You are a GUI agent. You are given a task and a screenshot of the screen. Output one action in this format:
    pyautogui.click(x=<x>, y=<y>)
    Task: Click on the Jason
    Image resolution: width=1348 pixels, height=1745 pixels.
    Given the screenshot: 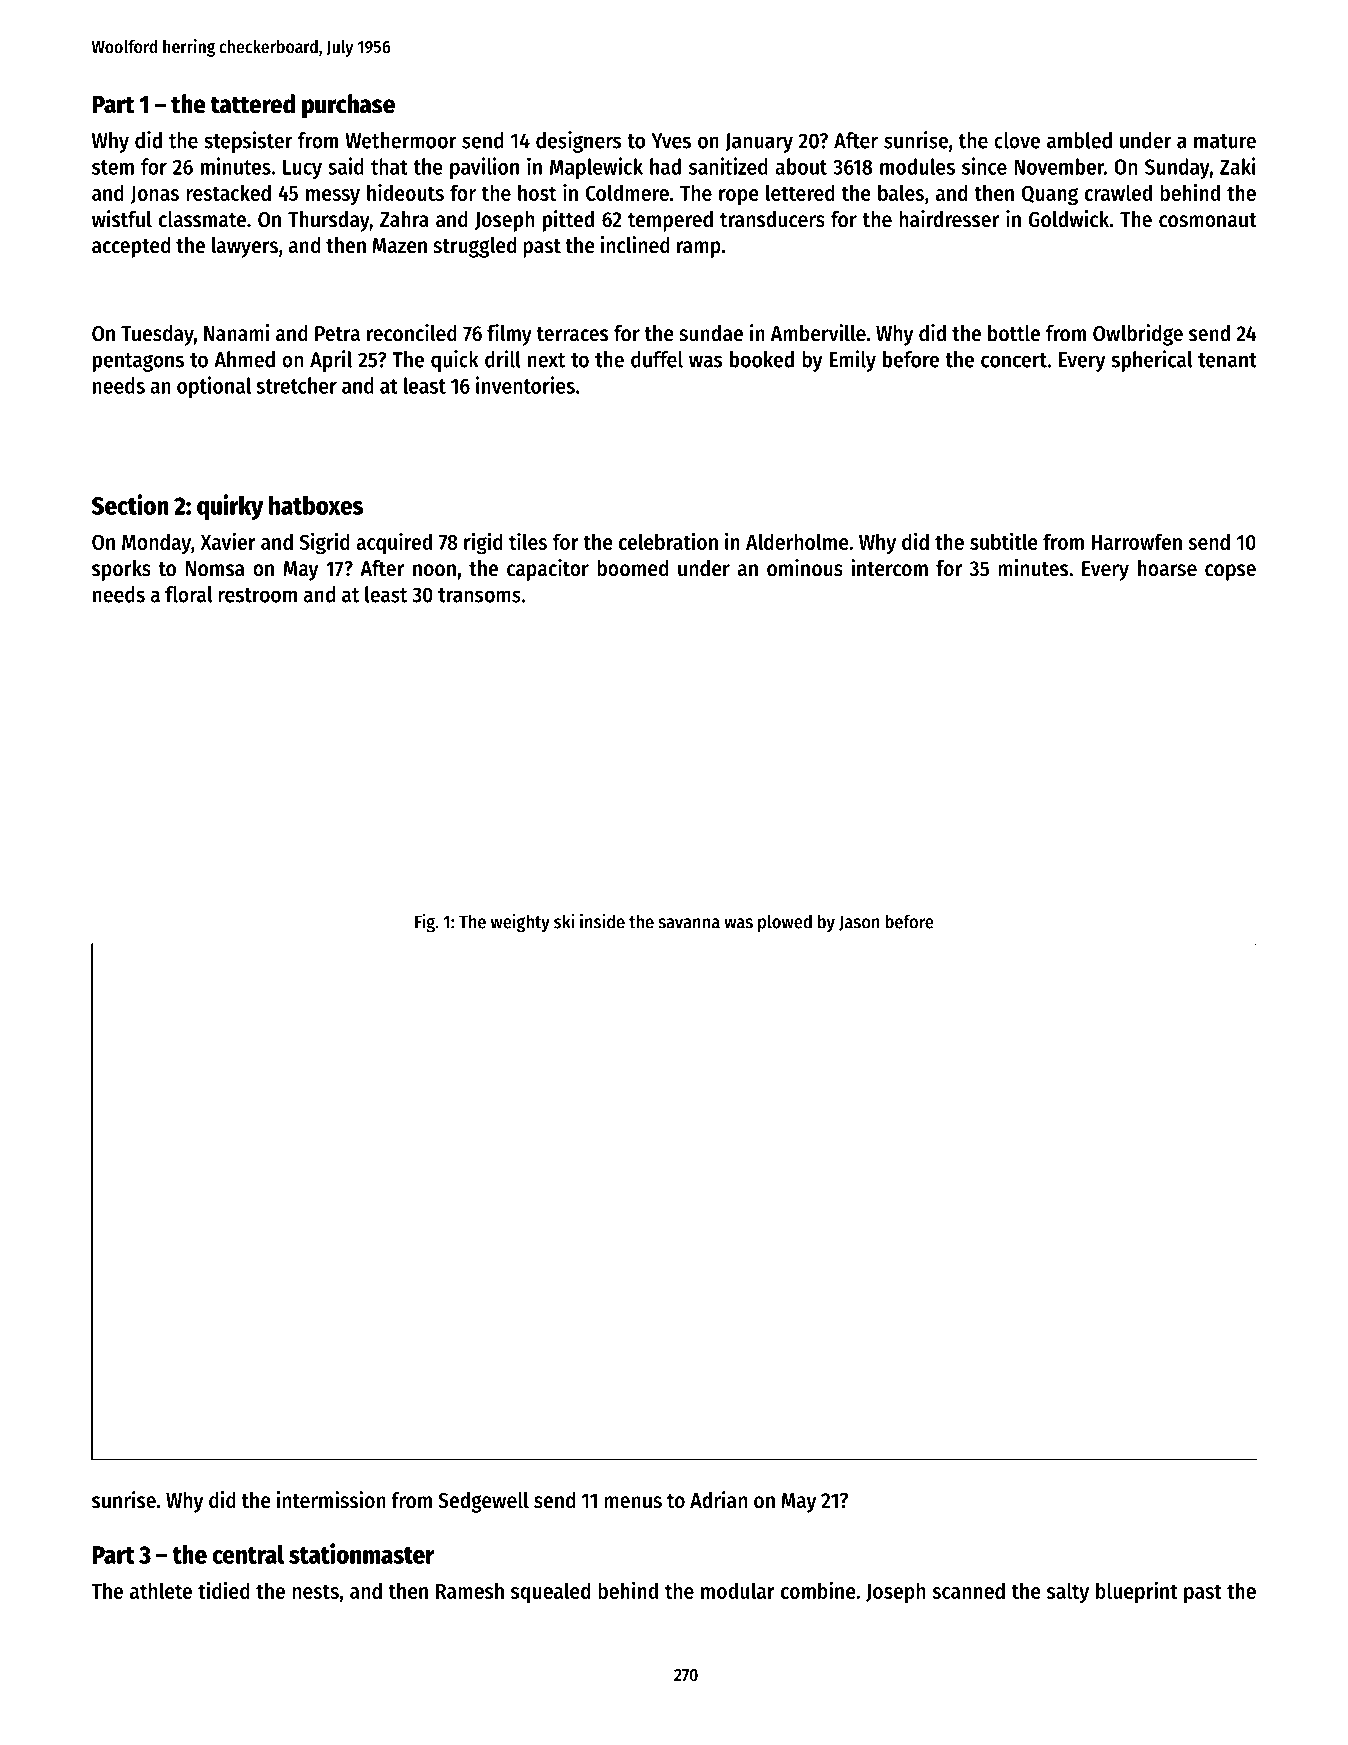 What is the action you would take?
    pyautogui.click(x=859, y=923)
